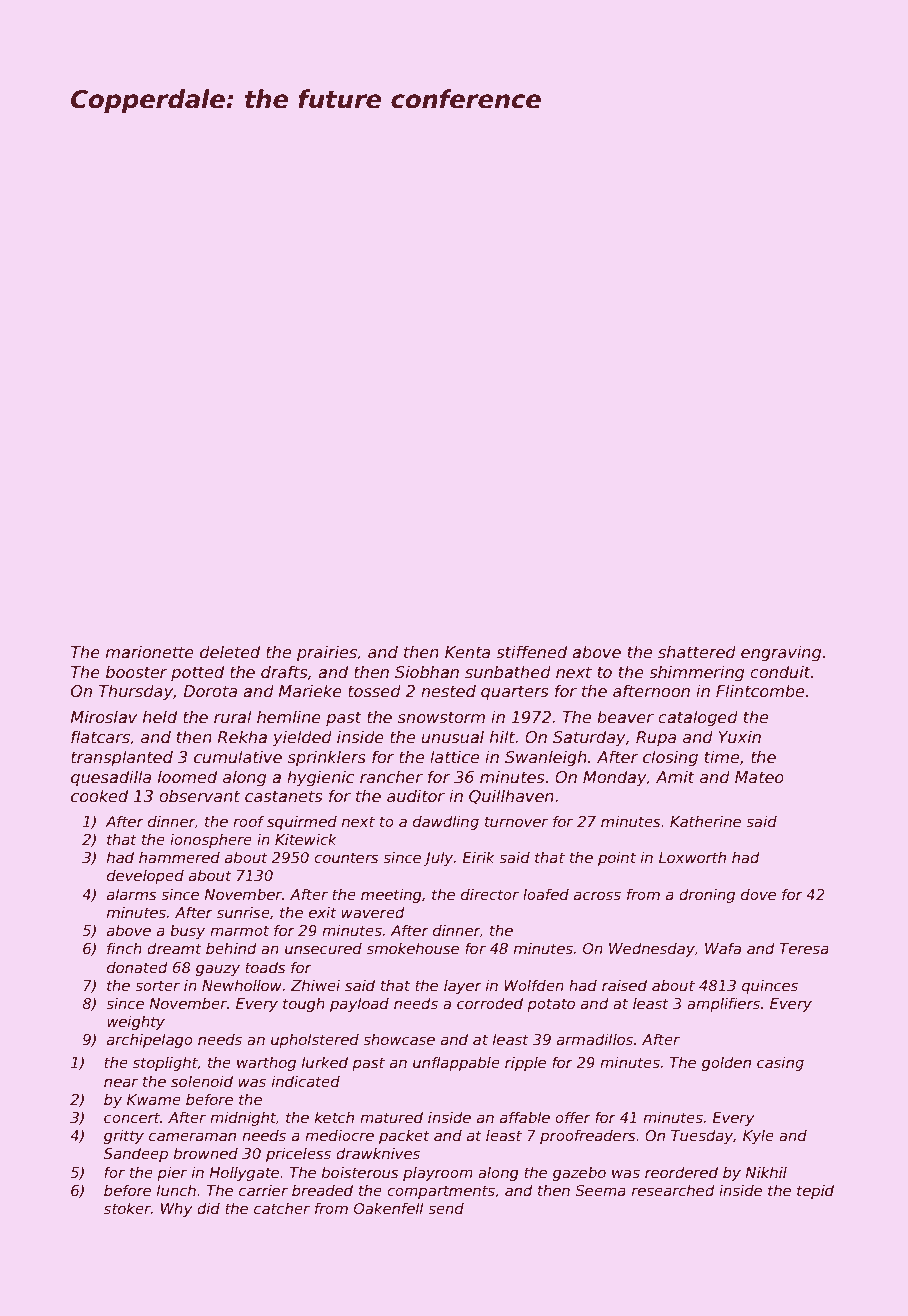 The height and width of the screenshot is (1316, 908). What do you see at coordinates (211, 840) in the screenshot?
I see `ionosphere` at bounding box center [211, 840].
